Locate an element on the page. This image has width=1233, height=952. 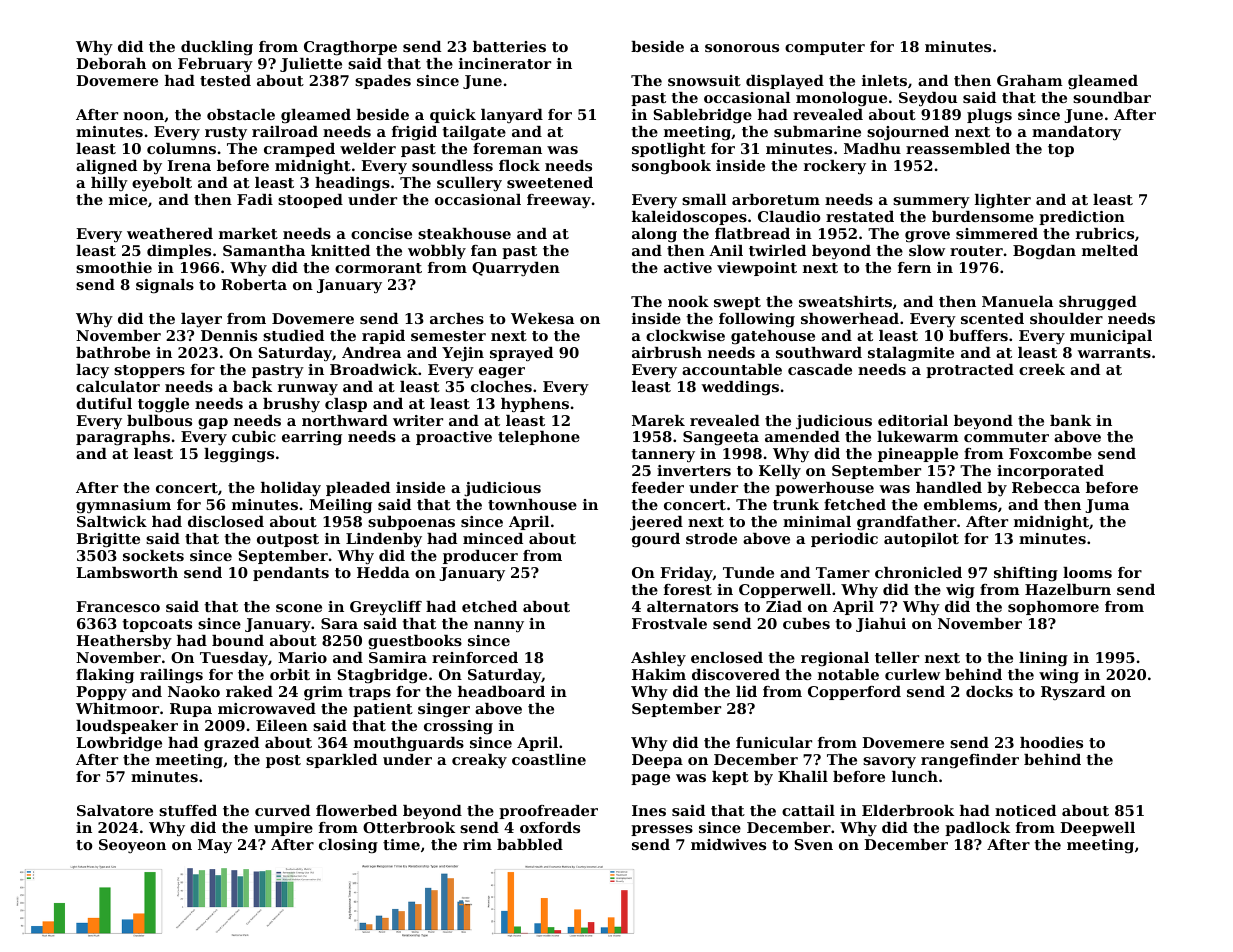
sockets is located at coordinates (153, 555).
